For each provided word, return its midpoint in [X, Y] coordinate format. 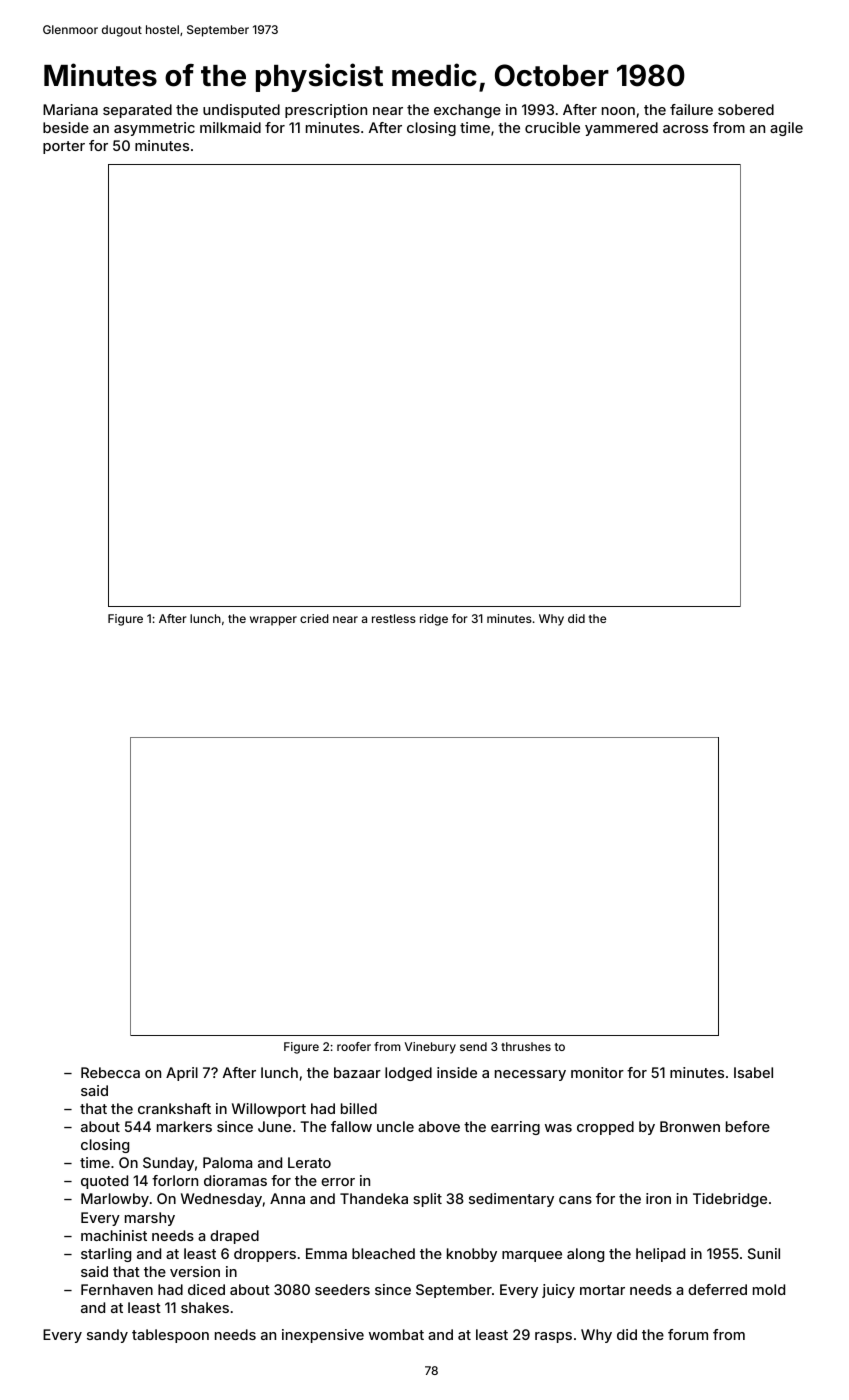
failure [691, 109]
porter [64, 147]
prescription [326, 111]
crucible [552, 127]
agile [786, 129]
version [195, 1271]
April [182, 1074]
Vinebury [430, 1048]
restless [394, 618]
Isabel [753, 1072]
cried [314, 618]
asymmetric [154, 129]
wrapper [273, 621]
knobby [472, 1255]
